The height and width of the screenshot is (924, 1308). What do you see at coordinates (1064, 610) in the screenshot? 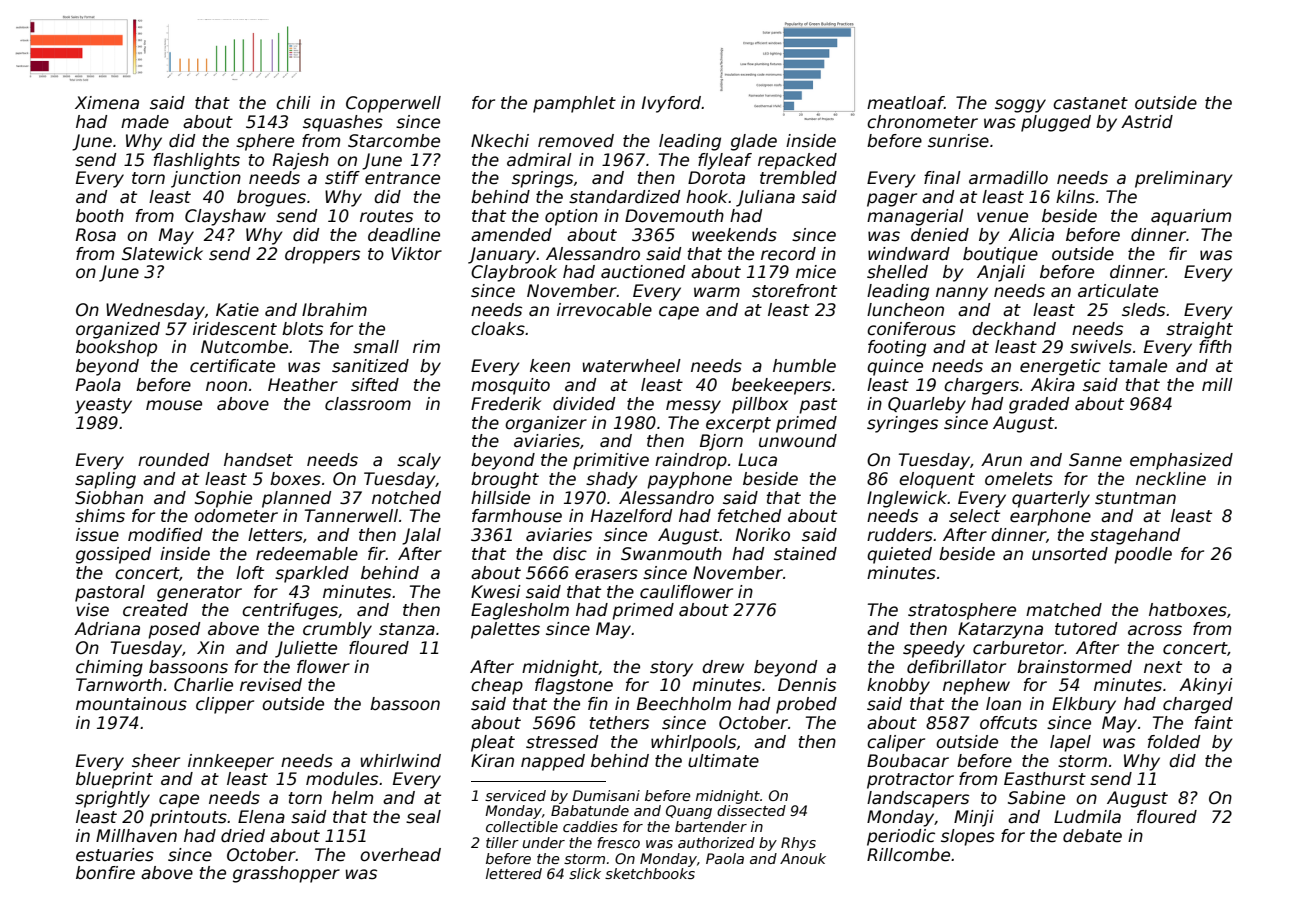
I see `matched` at bounding box center [1064, 610].
